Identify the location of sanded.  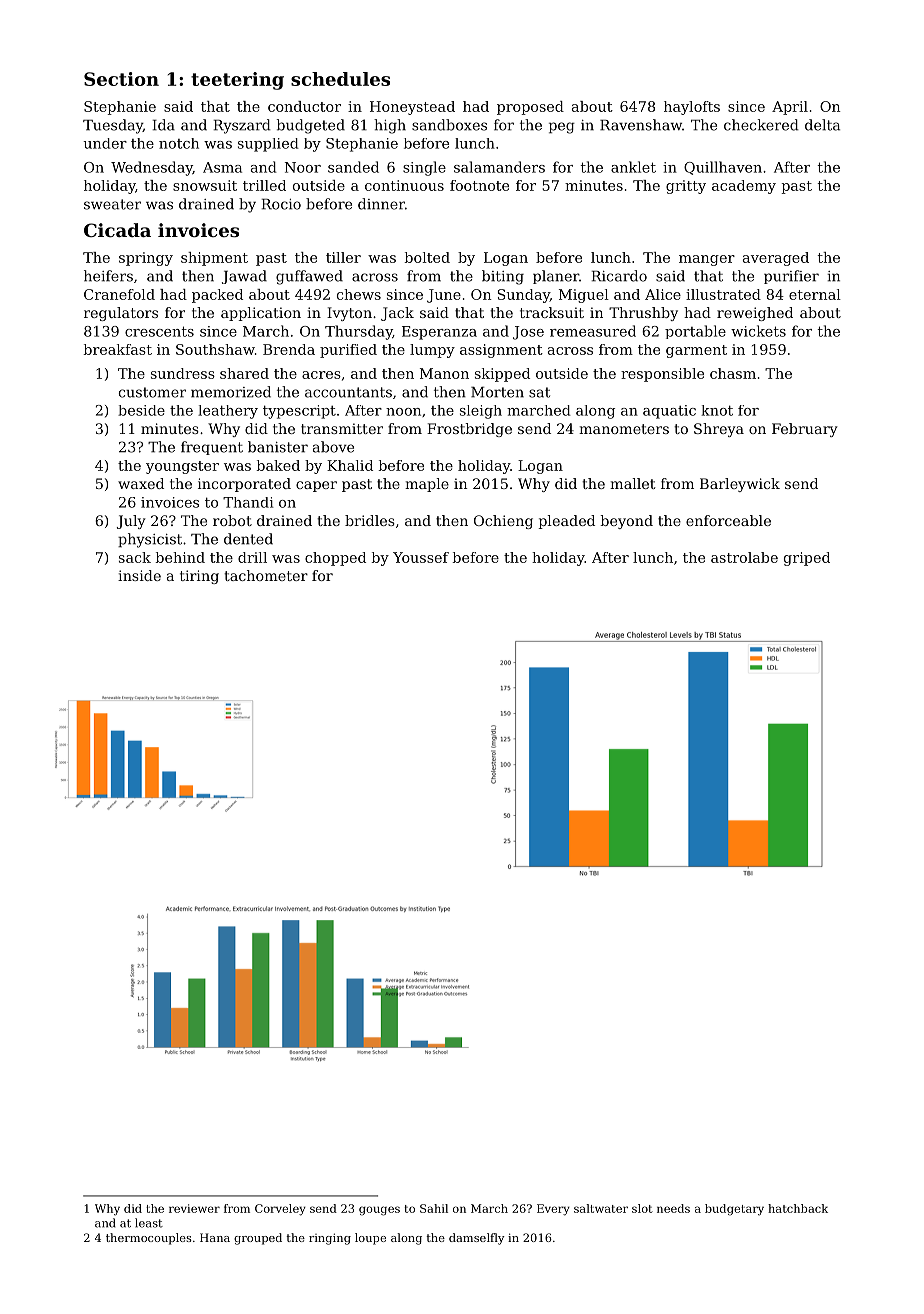
(353, 167).
